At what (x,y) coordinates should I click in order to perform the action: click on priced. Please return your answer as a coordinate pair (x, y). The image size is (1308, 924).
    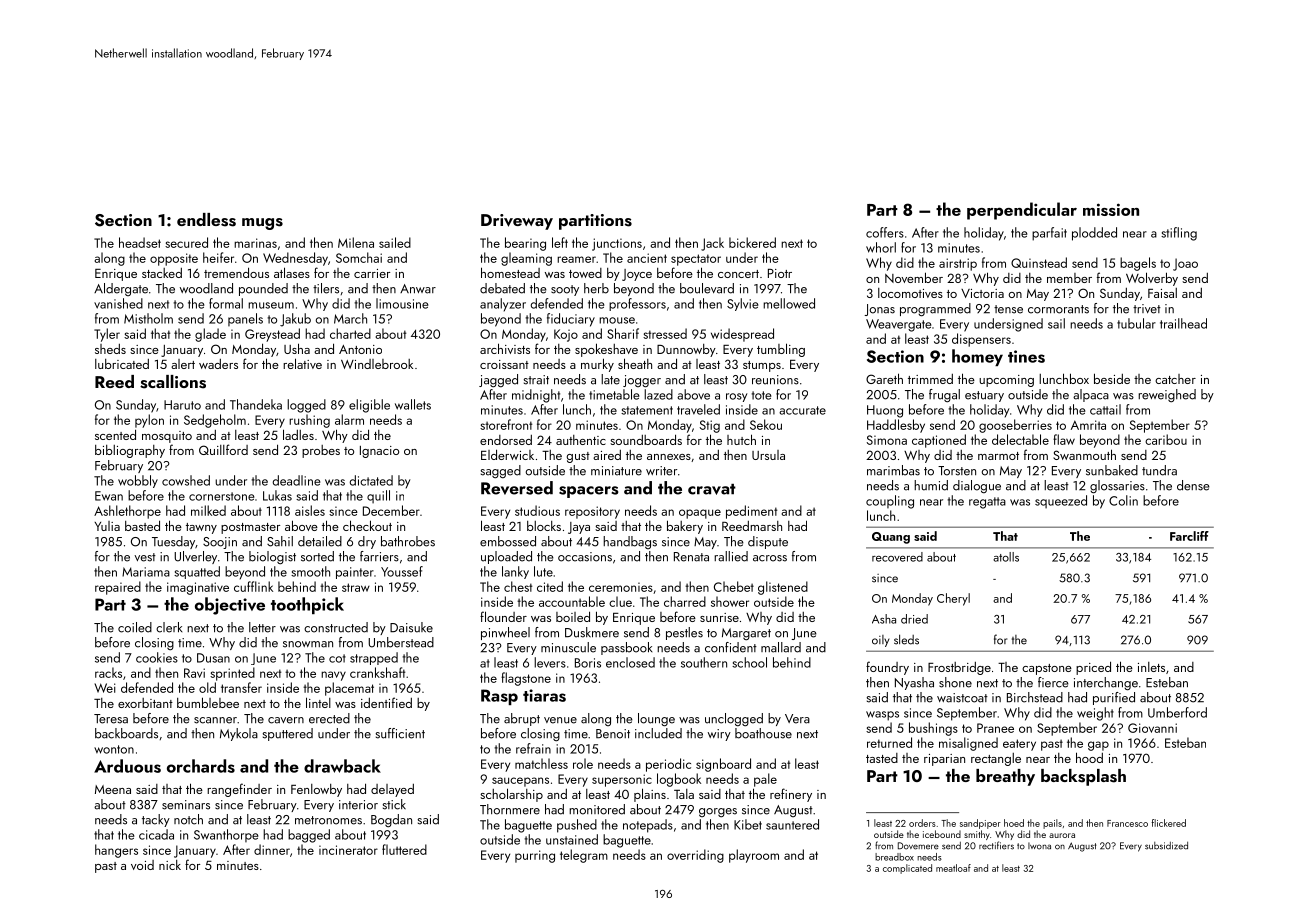
    Looking at the image, I should click on (1093, 668).
